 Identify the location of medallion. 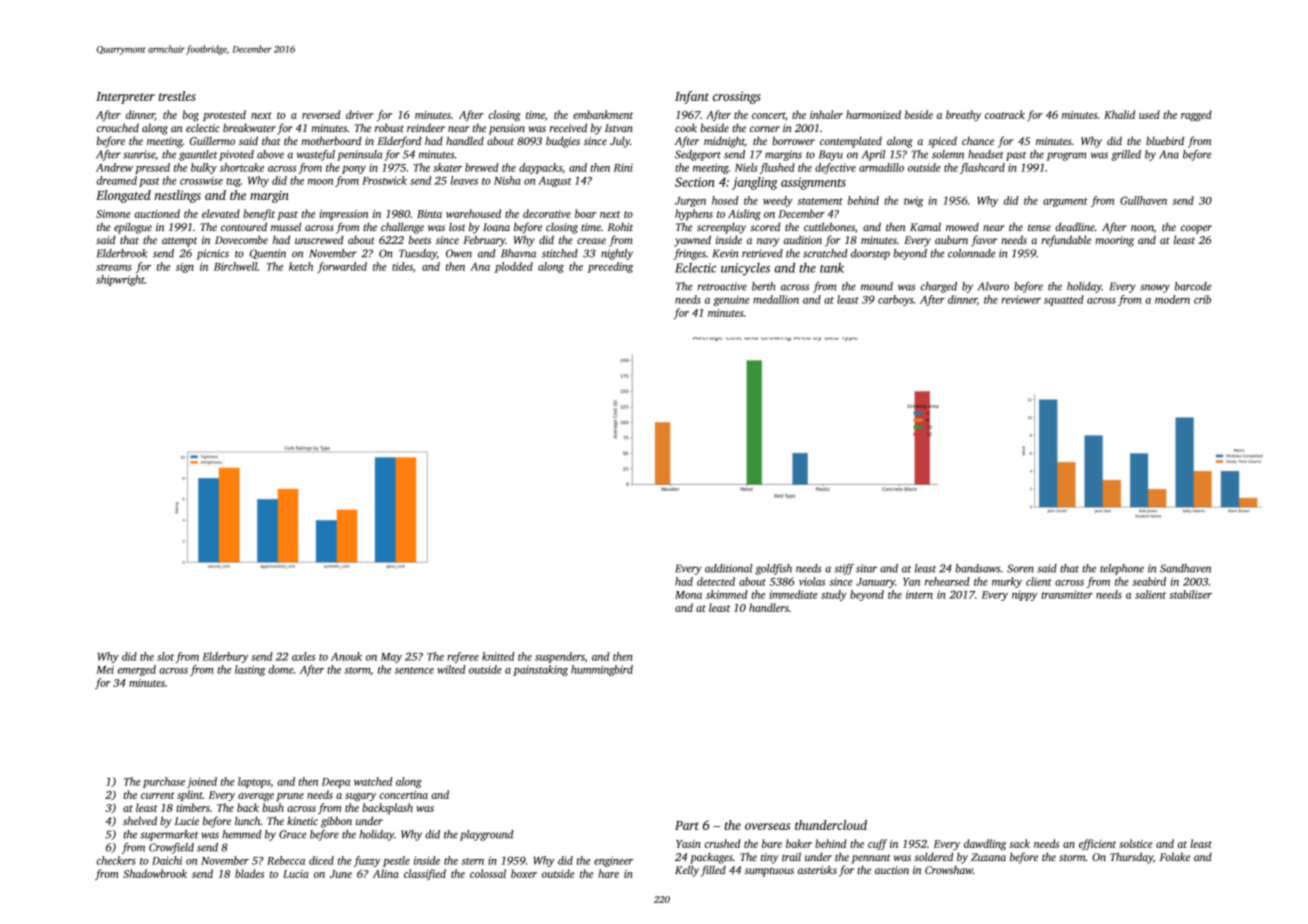
(776, 299).
